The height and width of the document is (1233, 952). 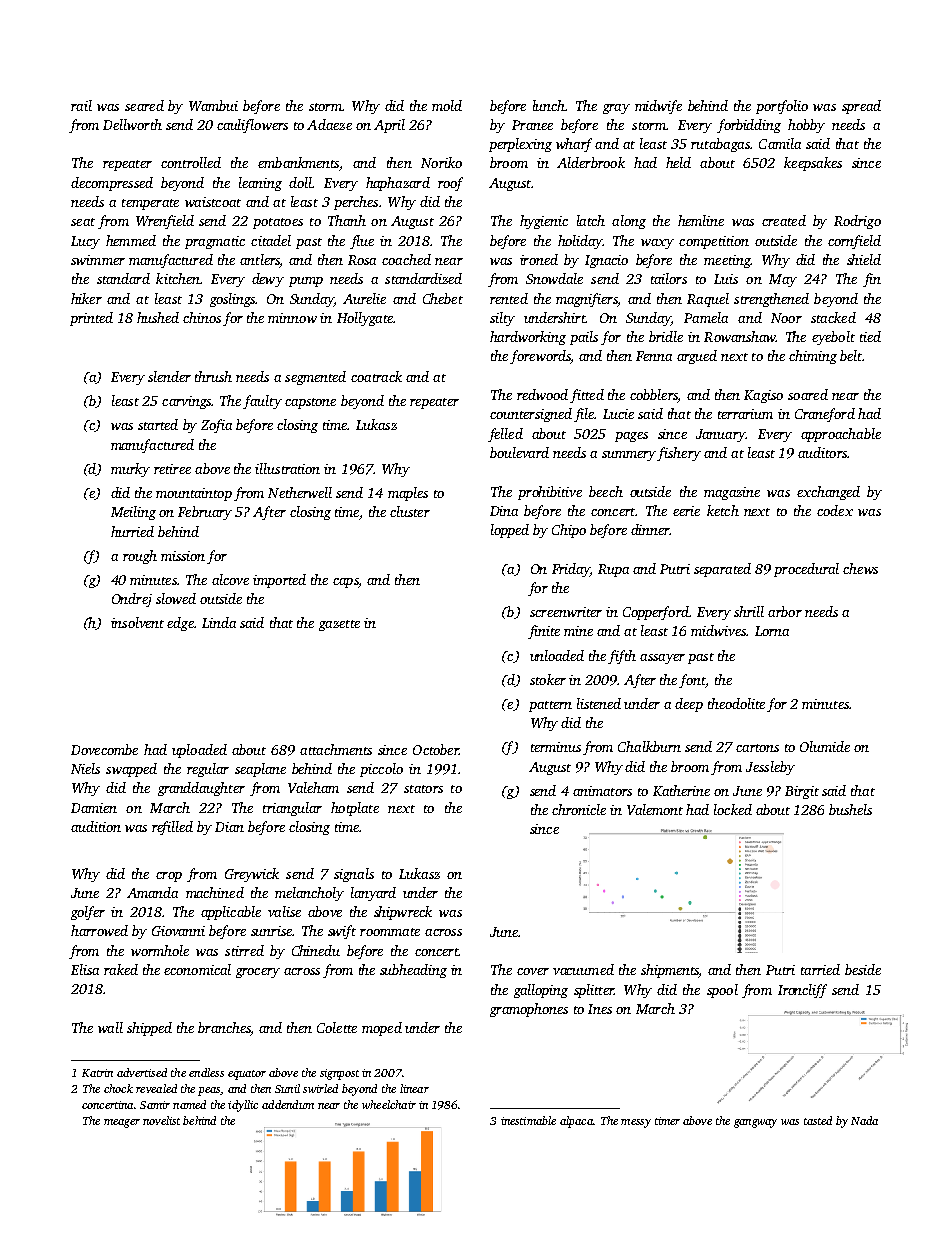 I want to click on spread, so click(x=861, y=107).
